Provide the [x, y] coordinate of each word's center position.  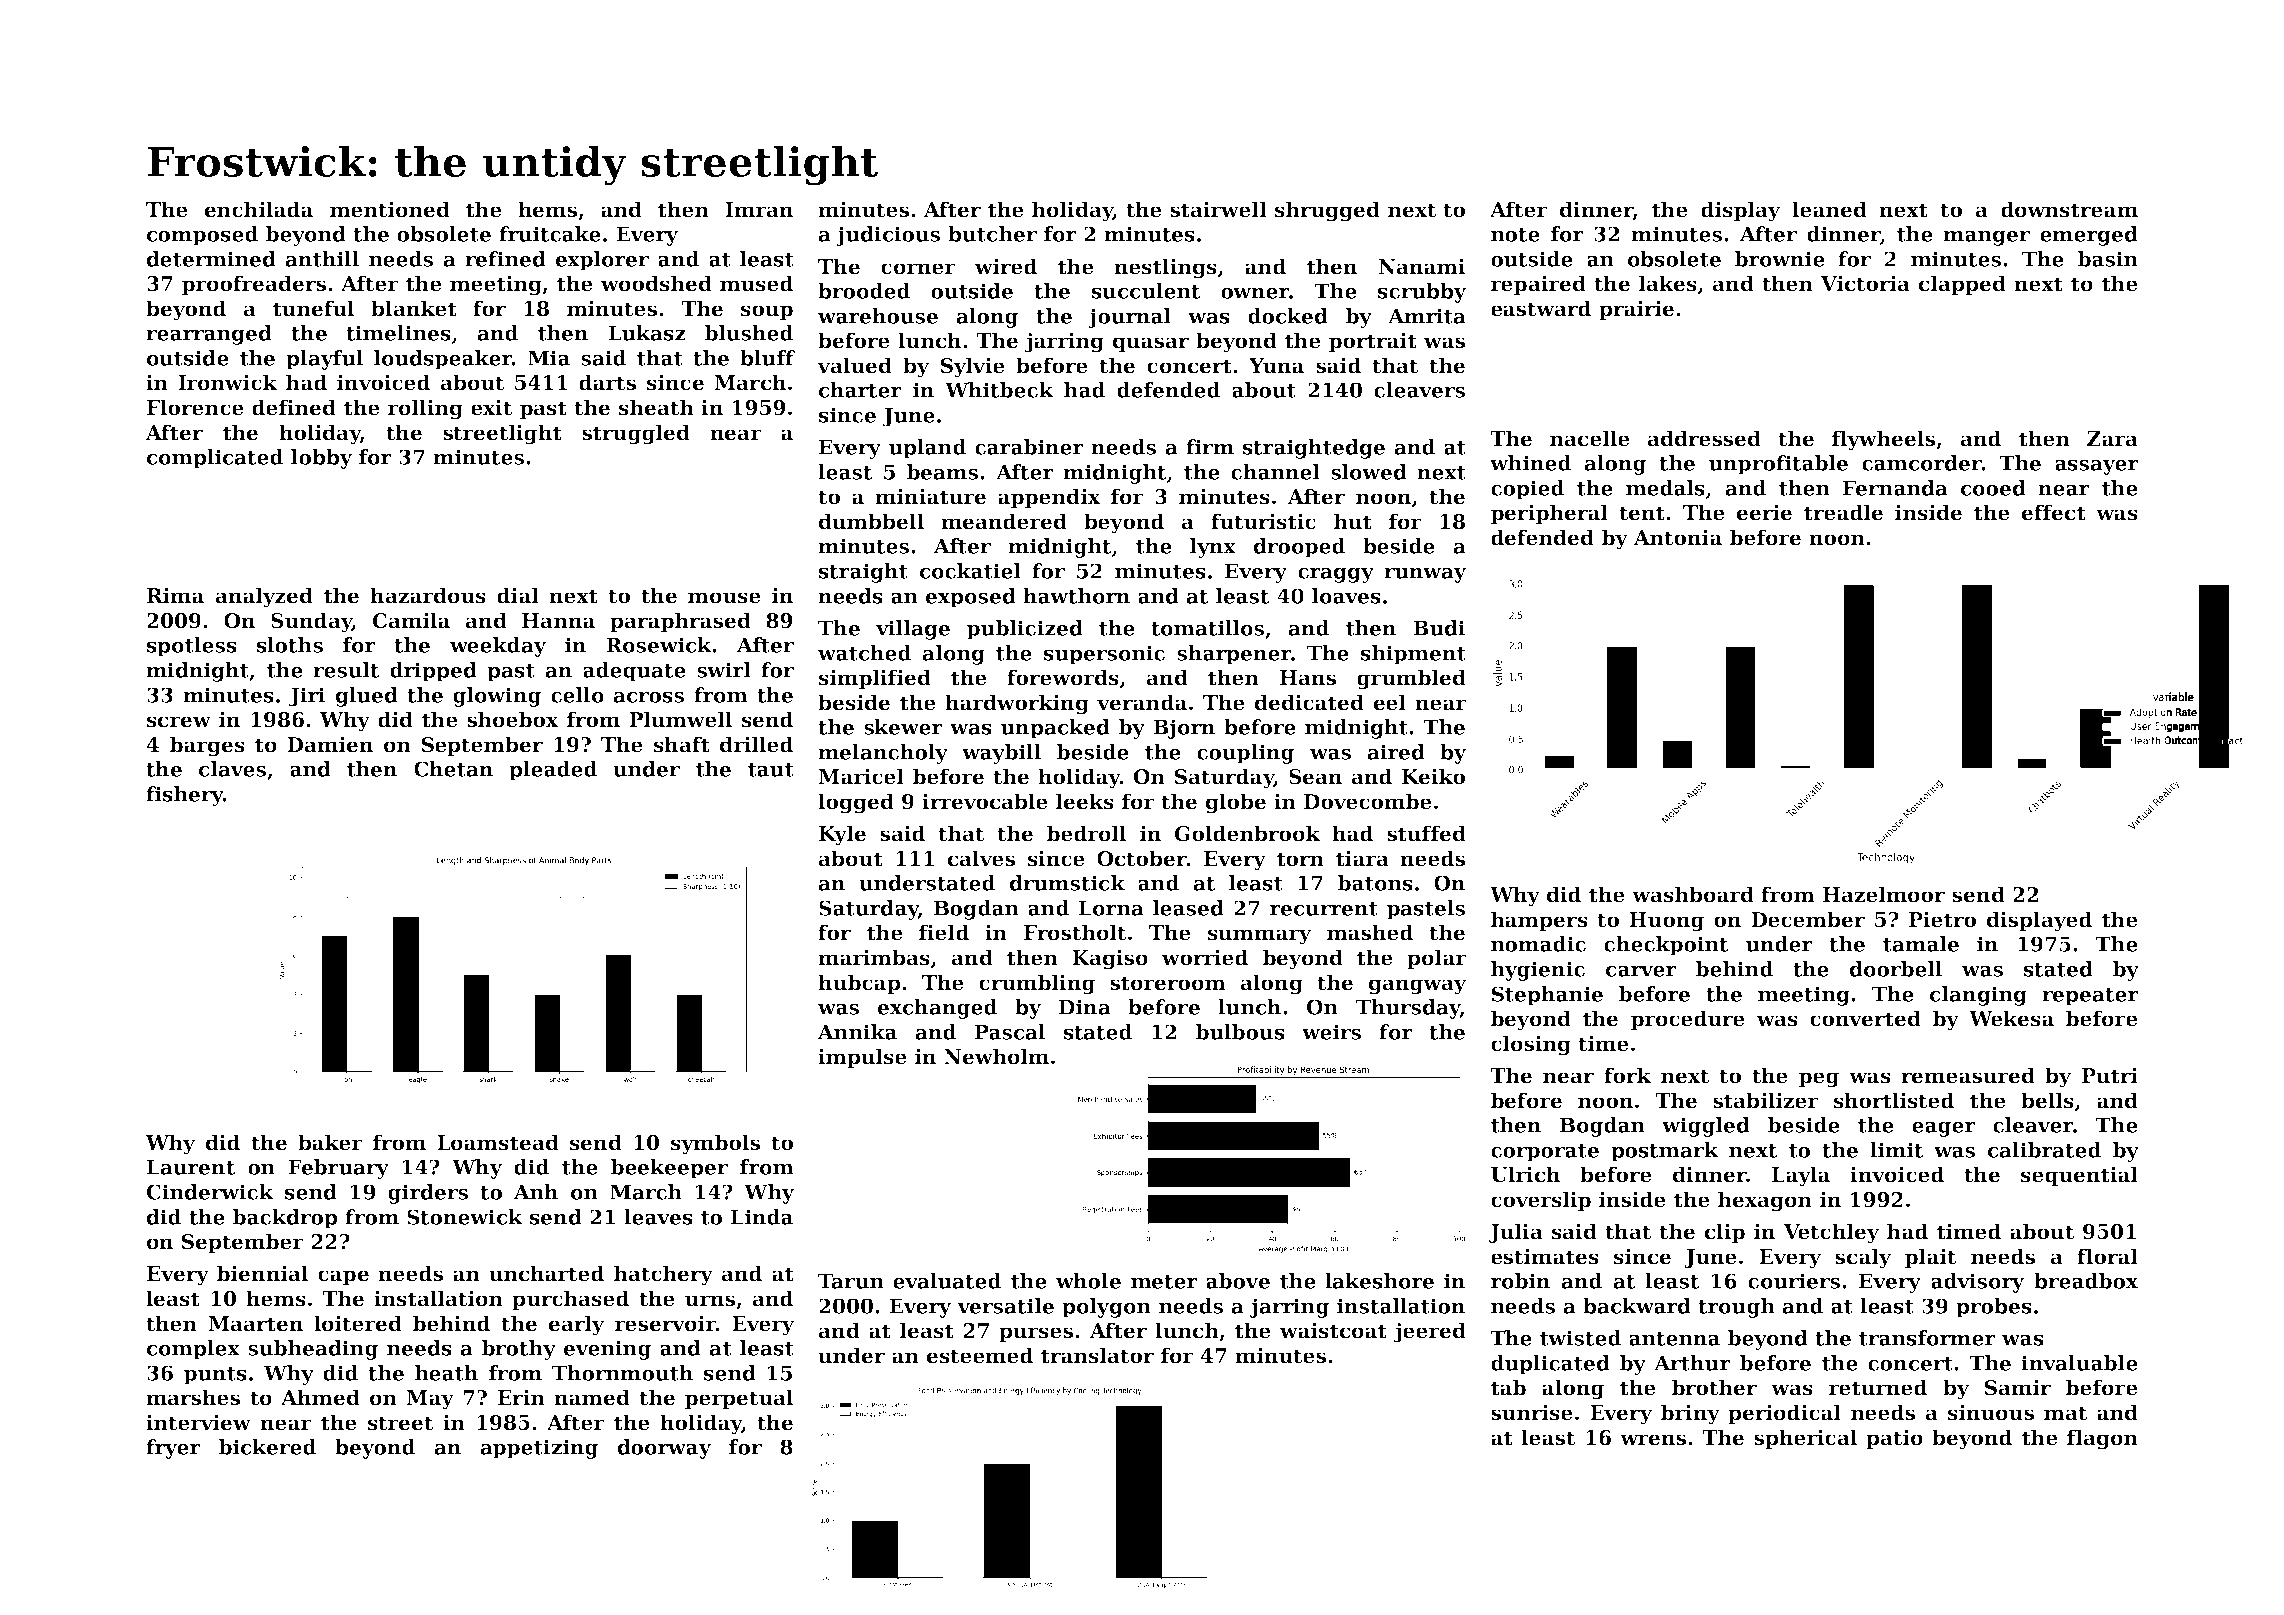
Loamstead [498, 1142]
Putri [2110, 1076]
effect [2054, 512]
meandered [1004, 521]
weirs [1331, 1032]
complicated [215, 459]
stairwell [1218, 209]
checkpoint [1666, 946]
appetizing [539, 1449]
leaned [1829, 209]
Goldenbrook [1247, 833]
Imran [759, 210]
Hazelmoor [1884, 894]
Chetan [453, 769]
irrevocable [985, 801]
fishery [184, 796]
